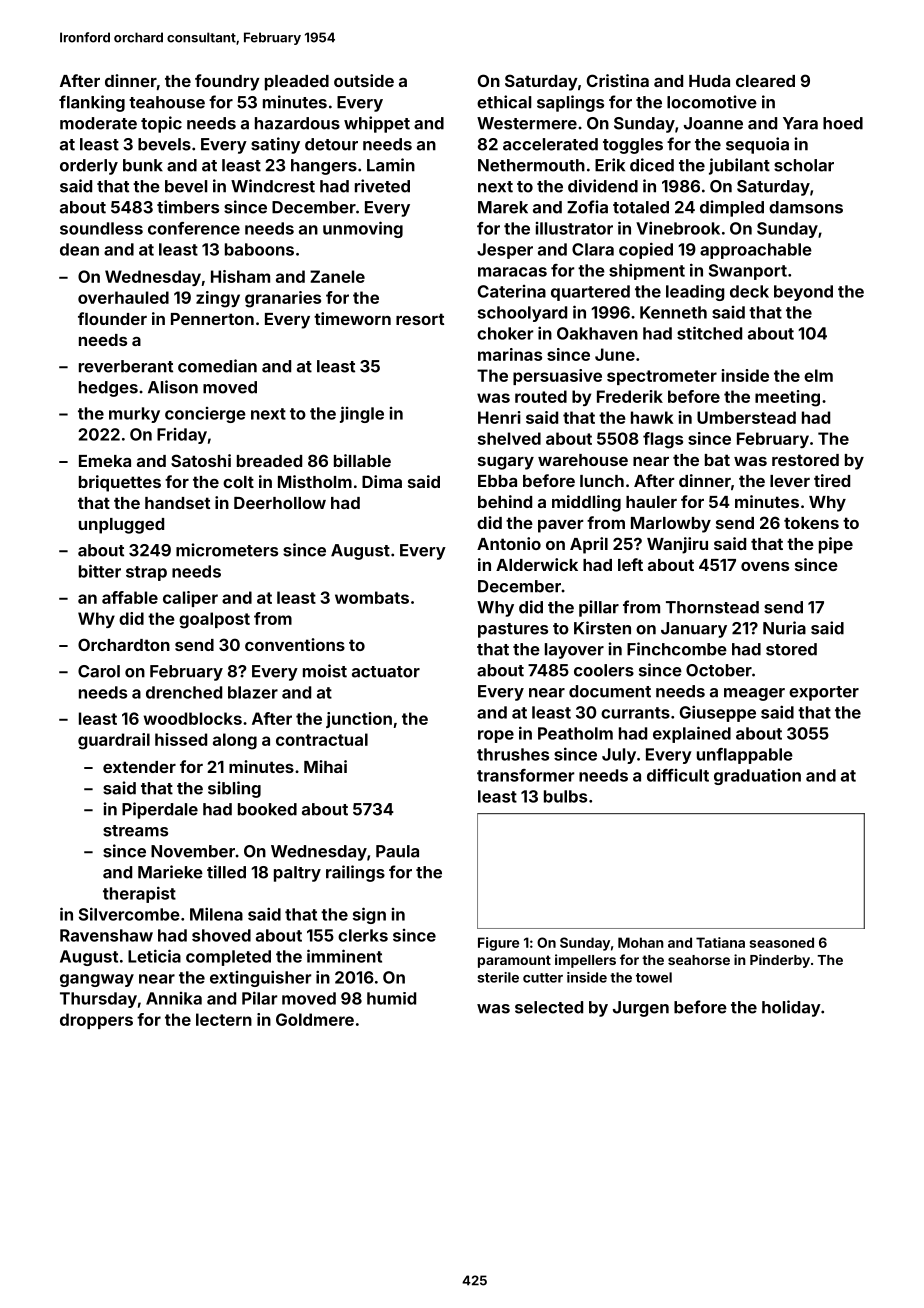 Image resolution: width=924 pixels, height=1308 pixels. I want to click on flanking, so click(92, 103).
